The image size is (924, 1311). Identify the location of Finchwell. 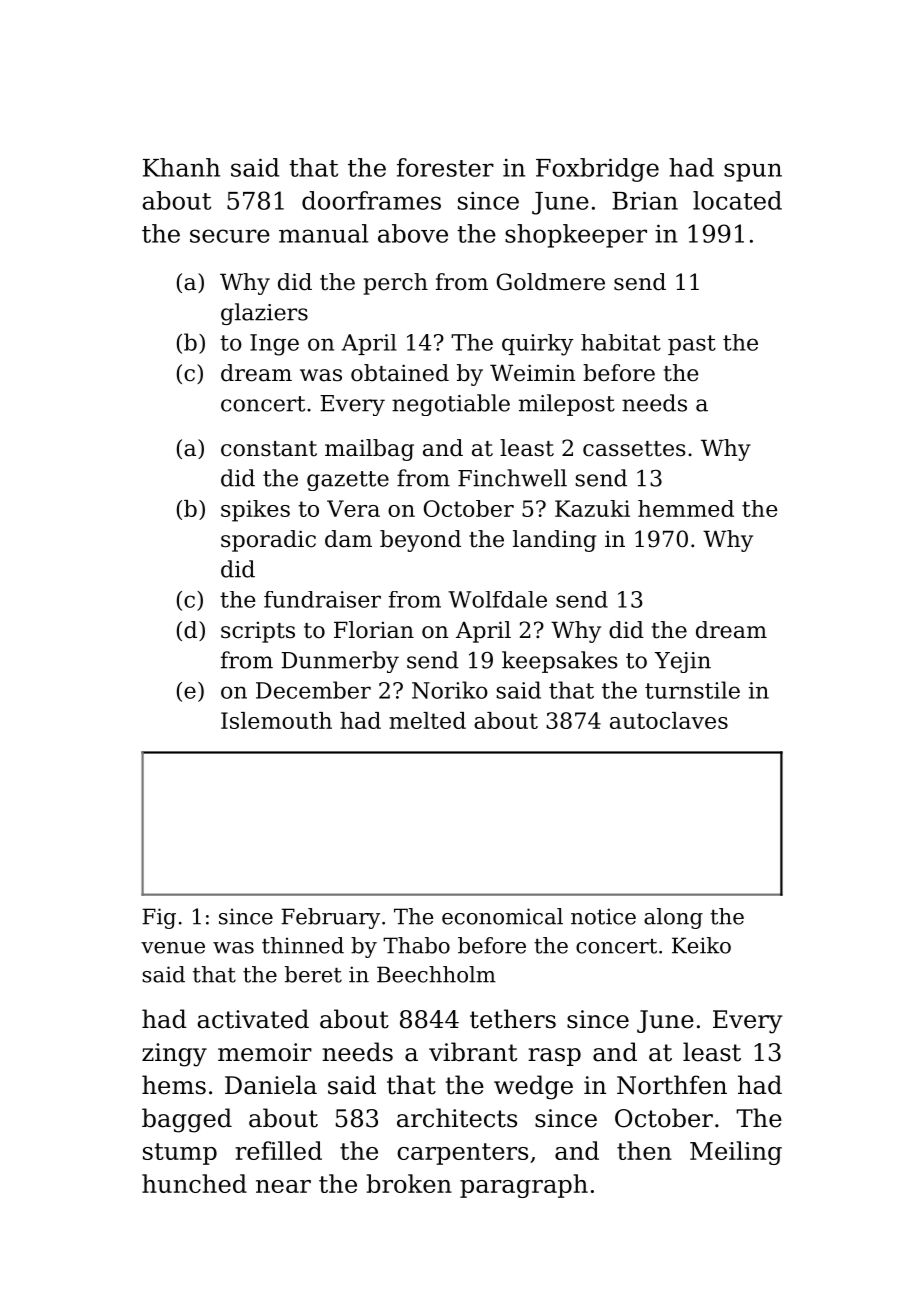
(512, 478).
